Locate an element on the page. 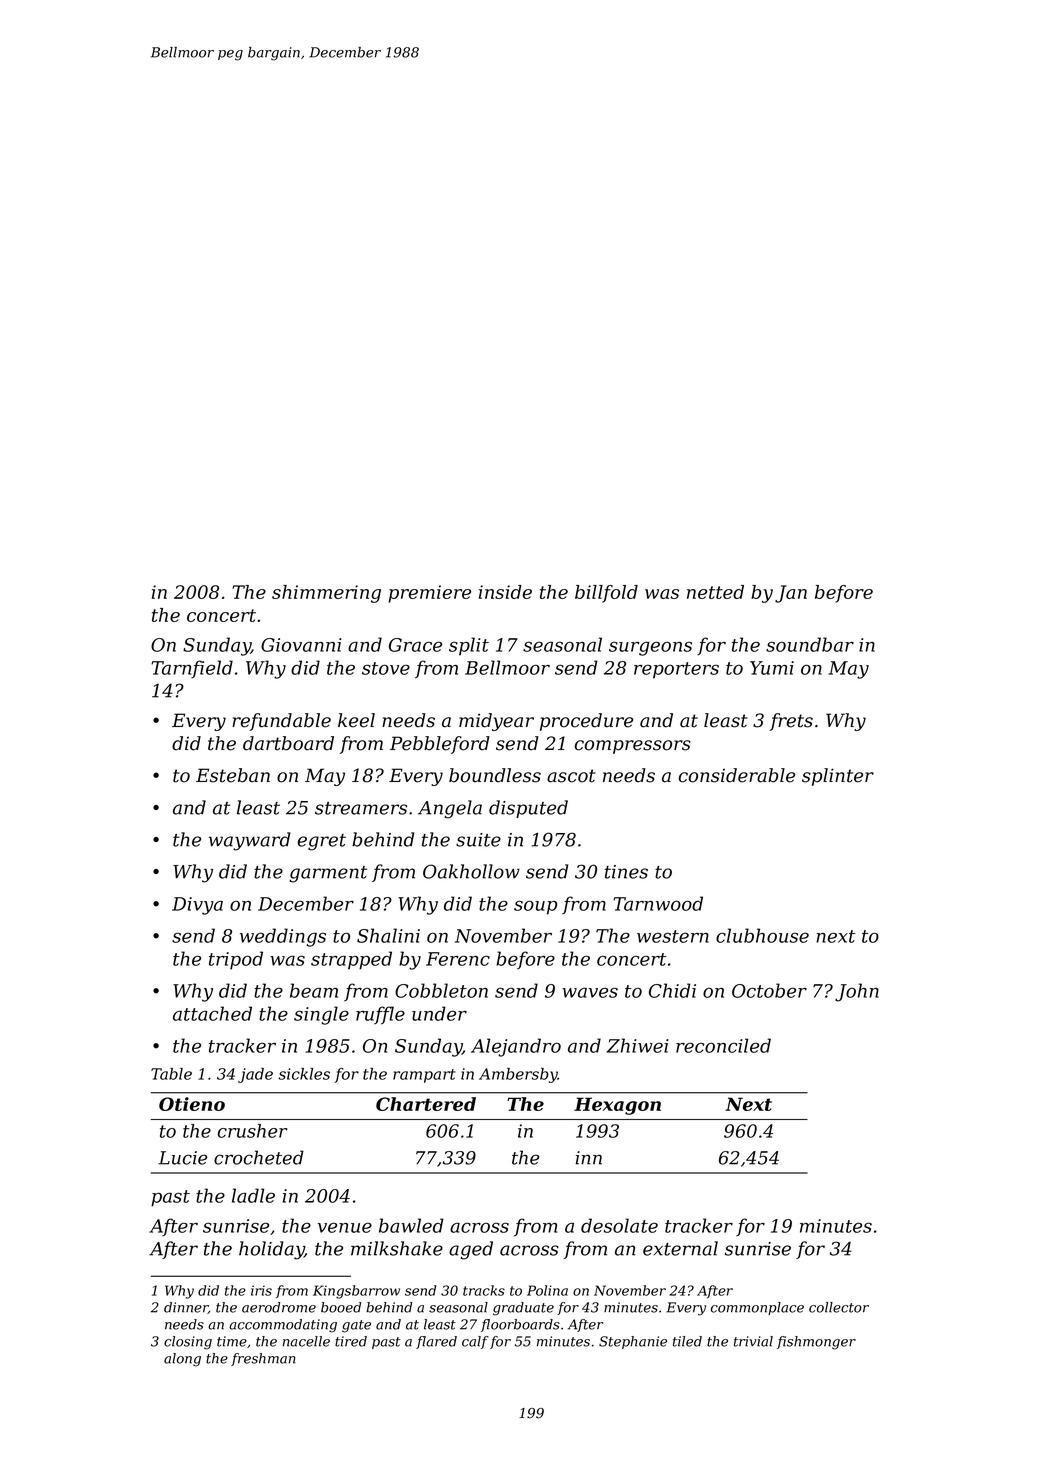  surgeons is located at coordinates (650, 648).
